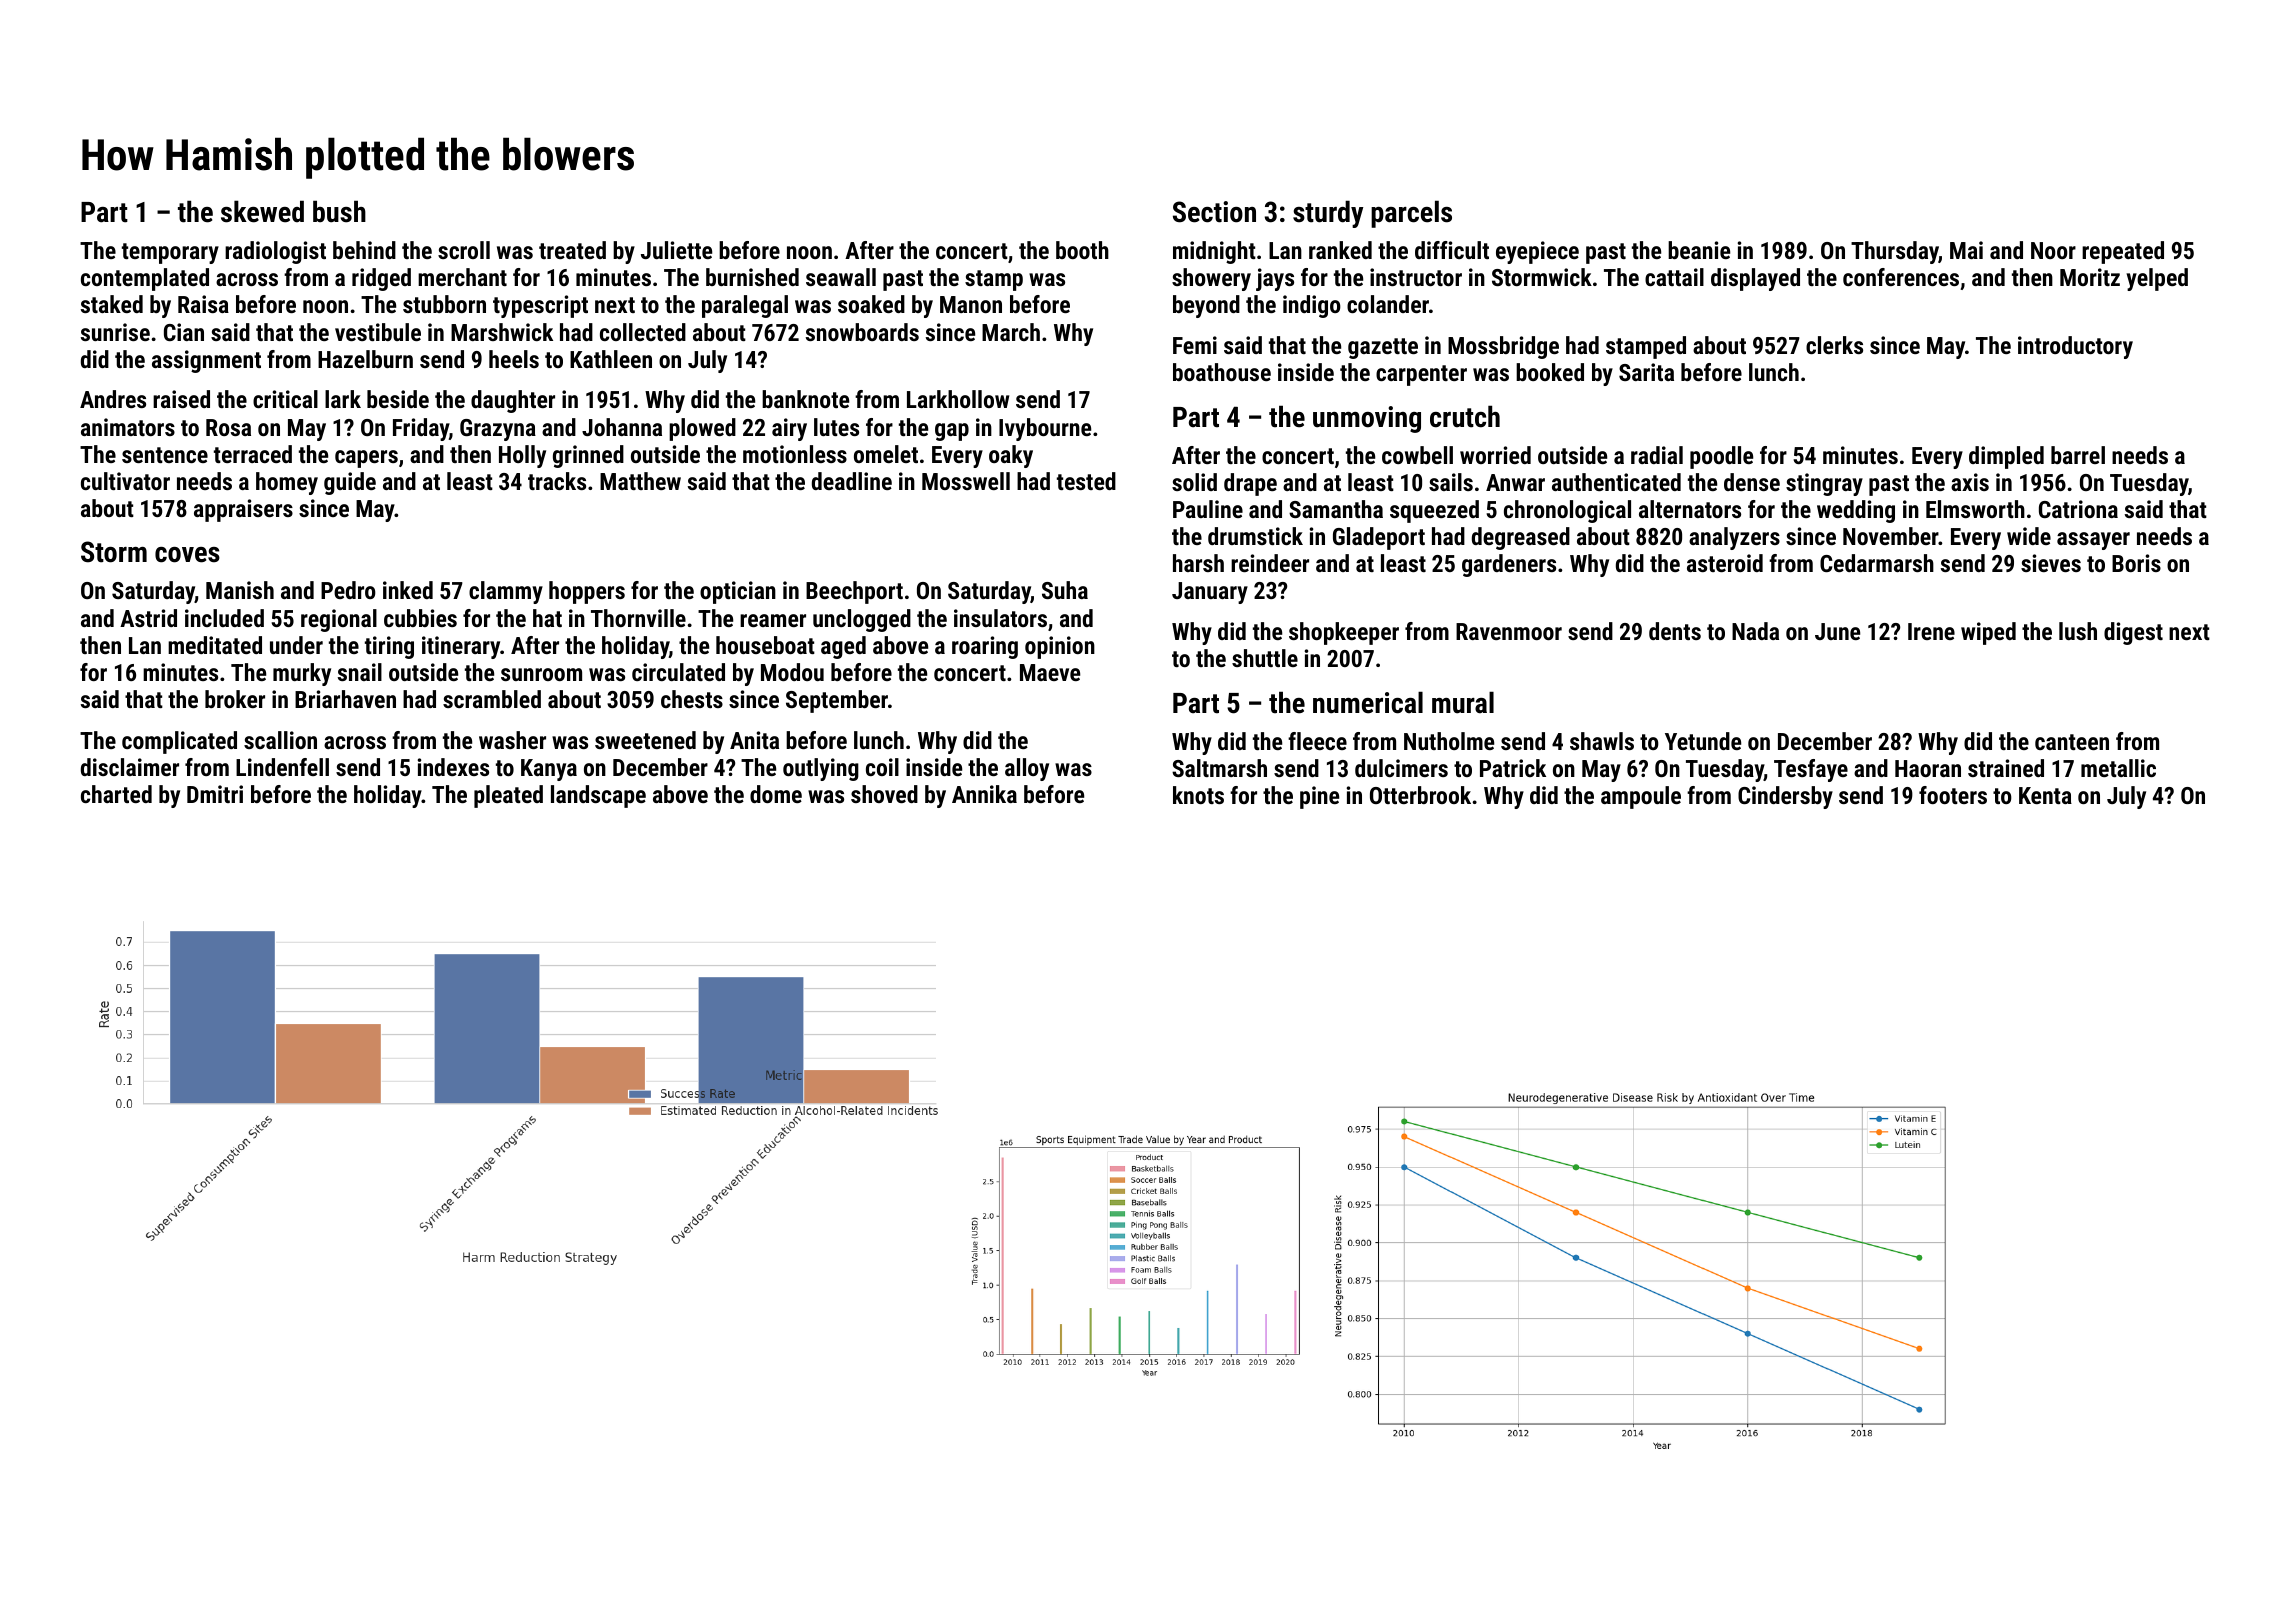  Describe the element at coordinates (348, 590) in the document. I see `Pedro` at that location.
